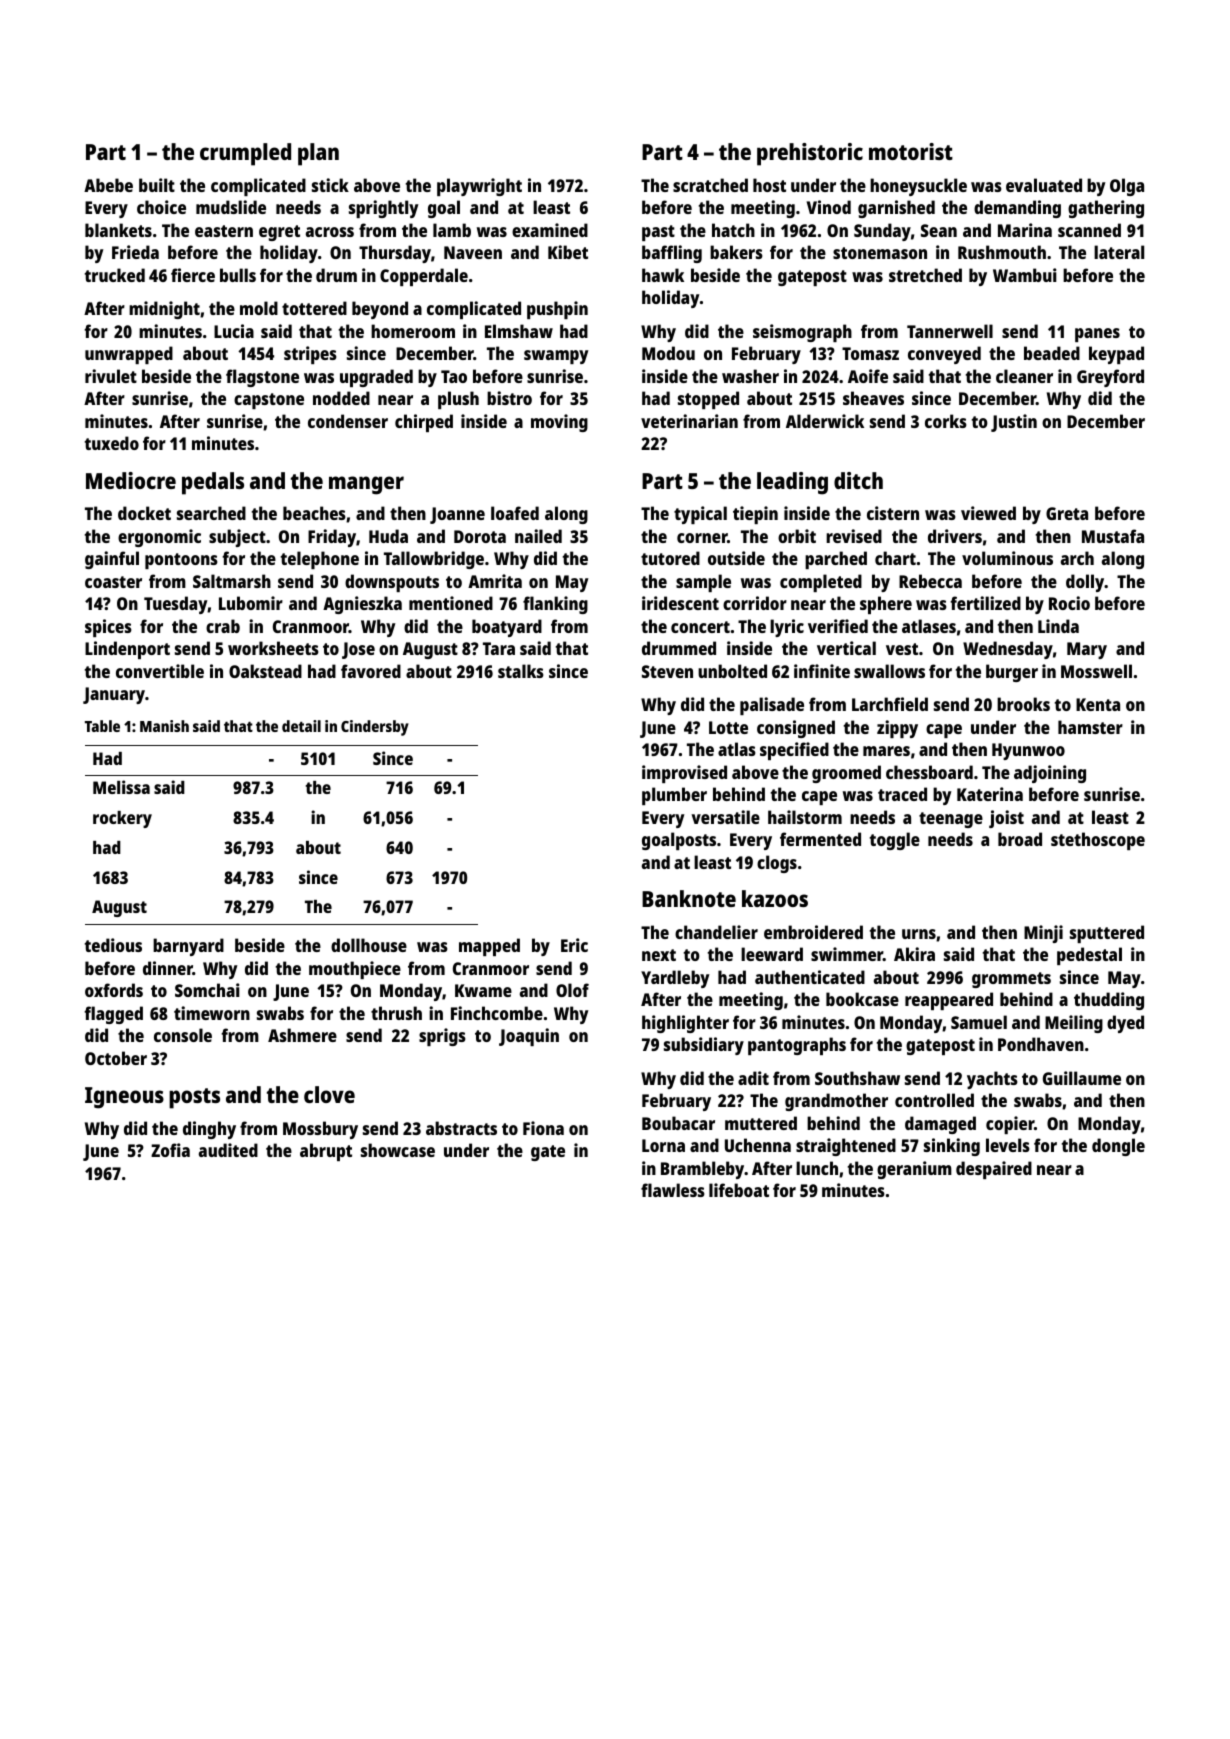 The height and width of the screenshot is (1739, 1230). I want to click on Olof, so click(572, 990).
